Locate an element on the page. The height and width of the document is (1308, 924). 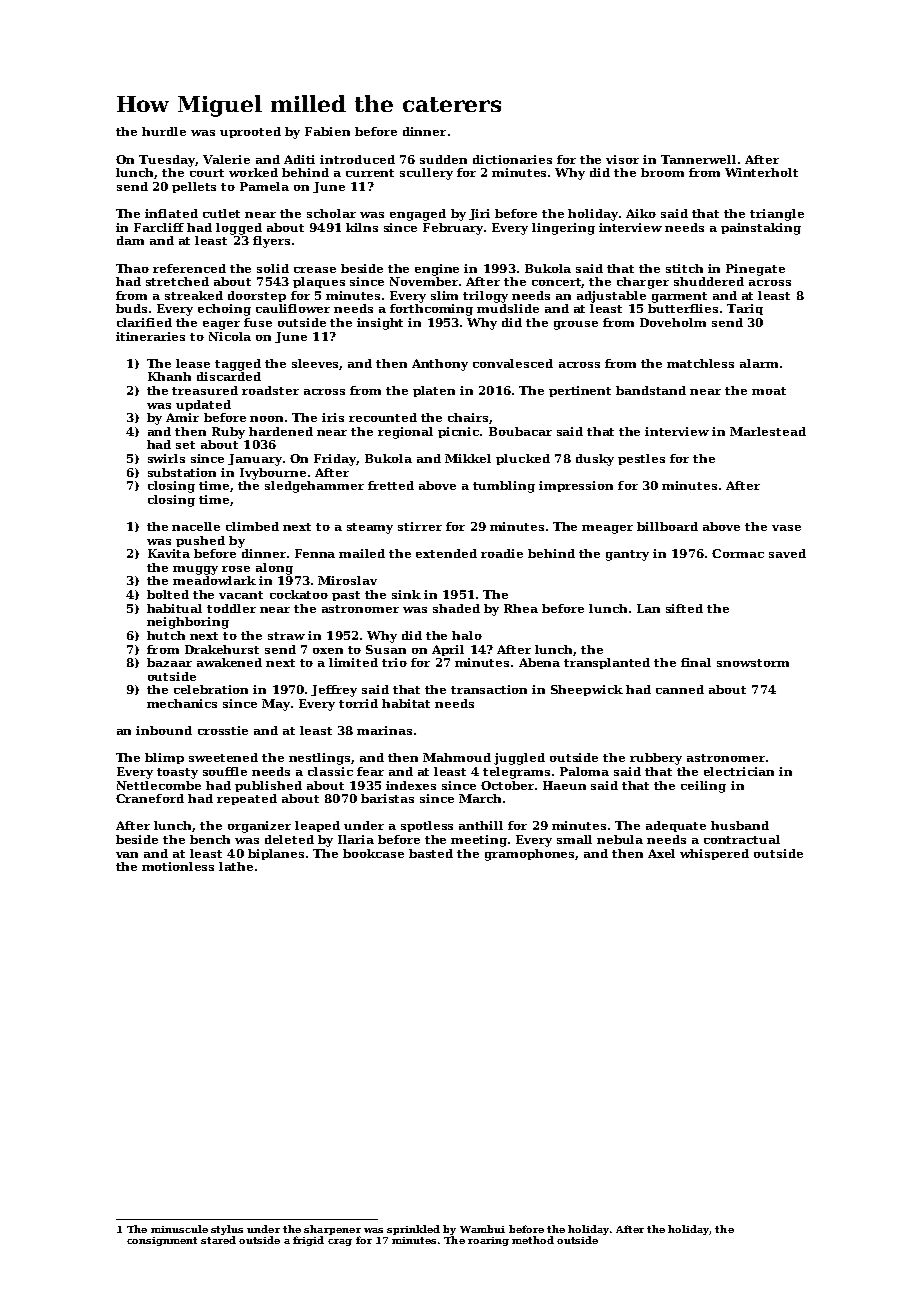
whispered is located at coordinates (714, 854).
